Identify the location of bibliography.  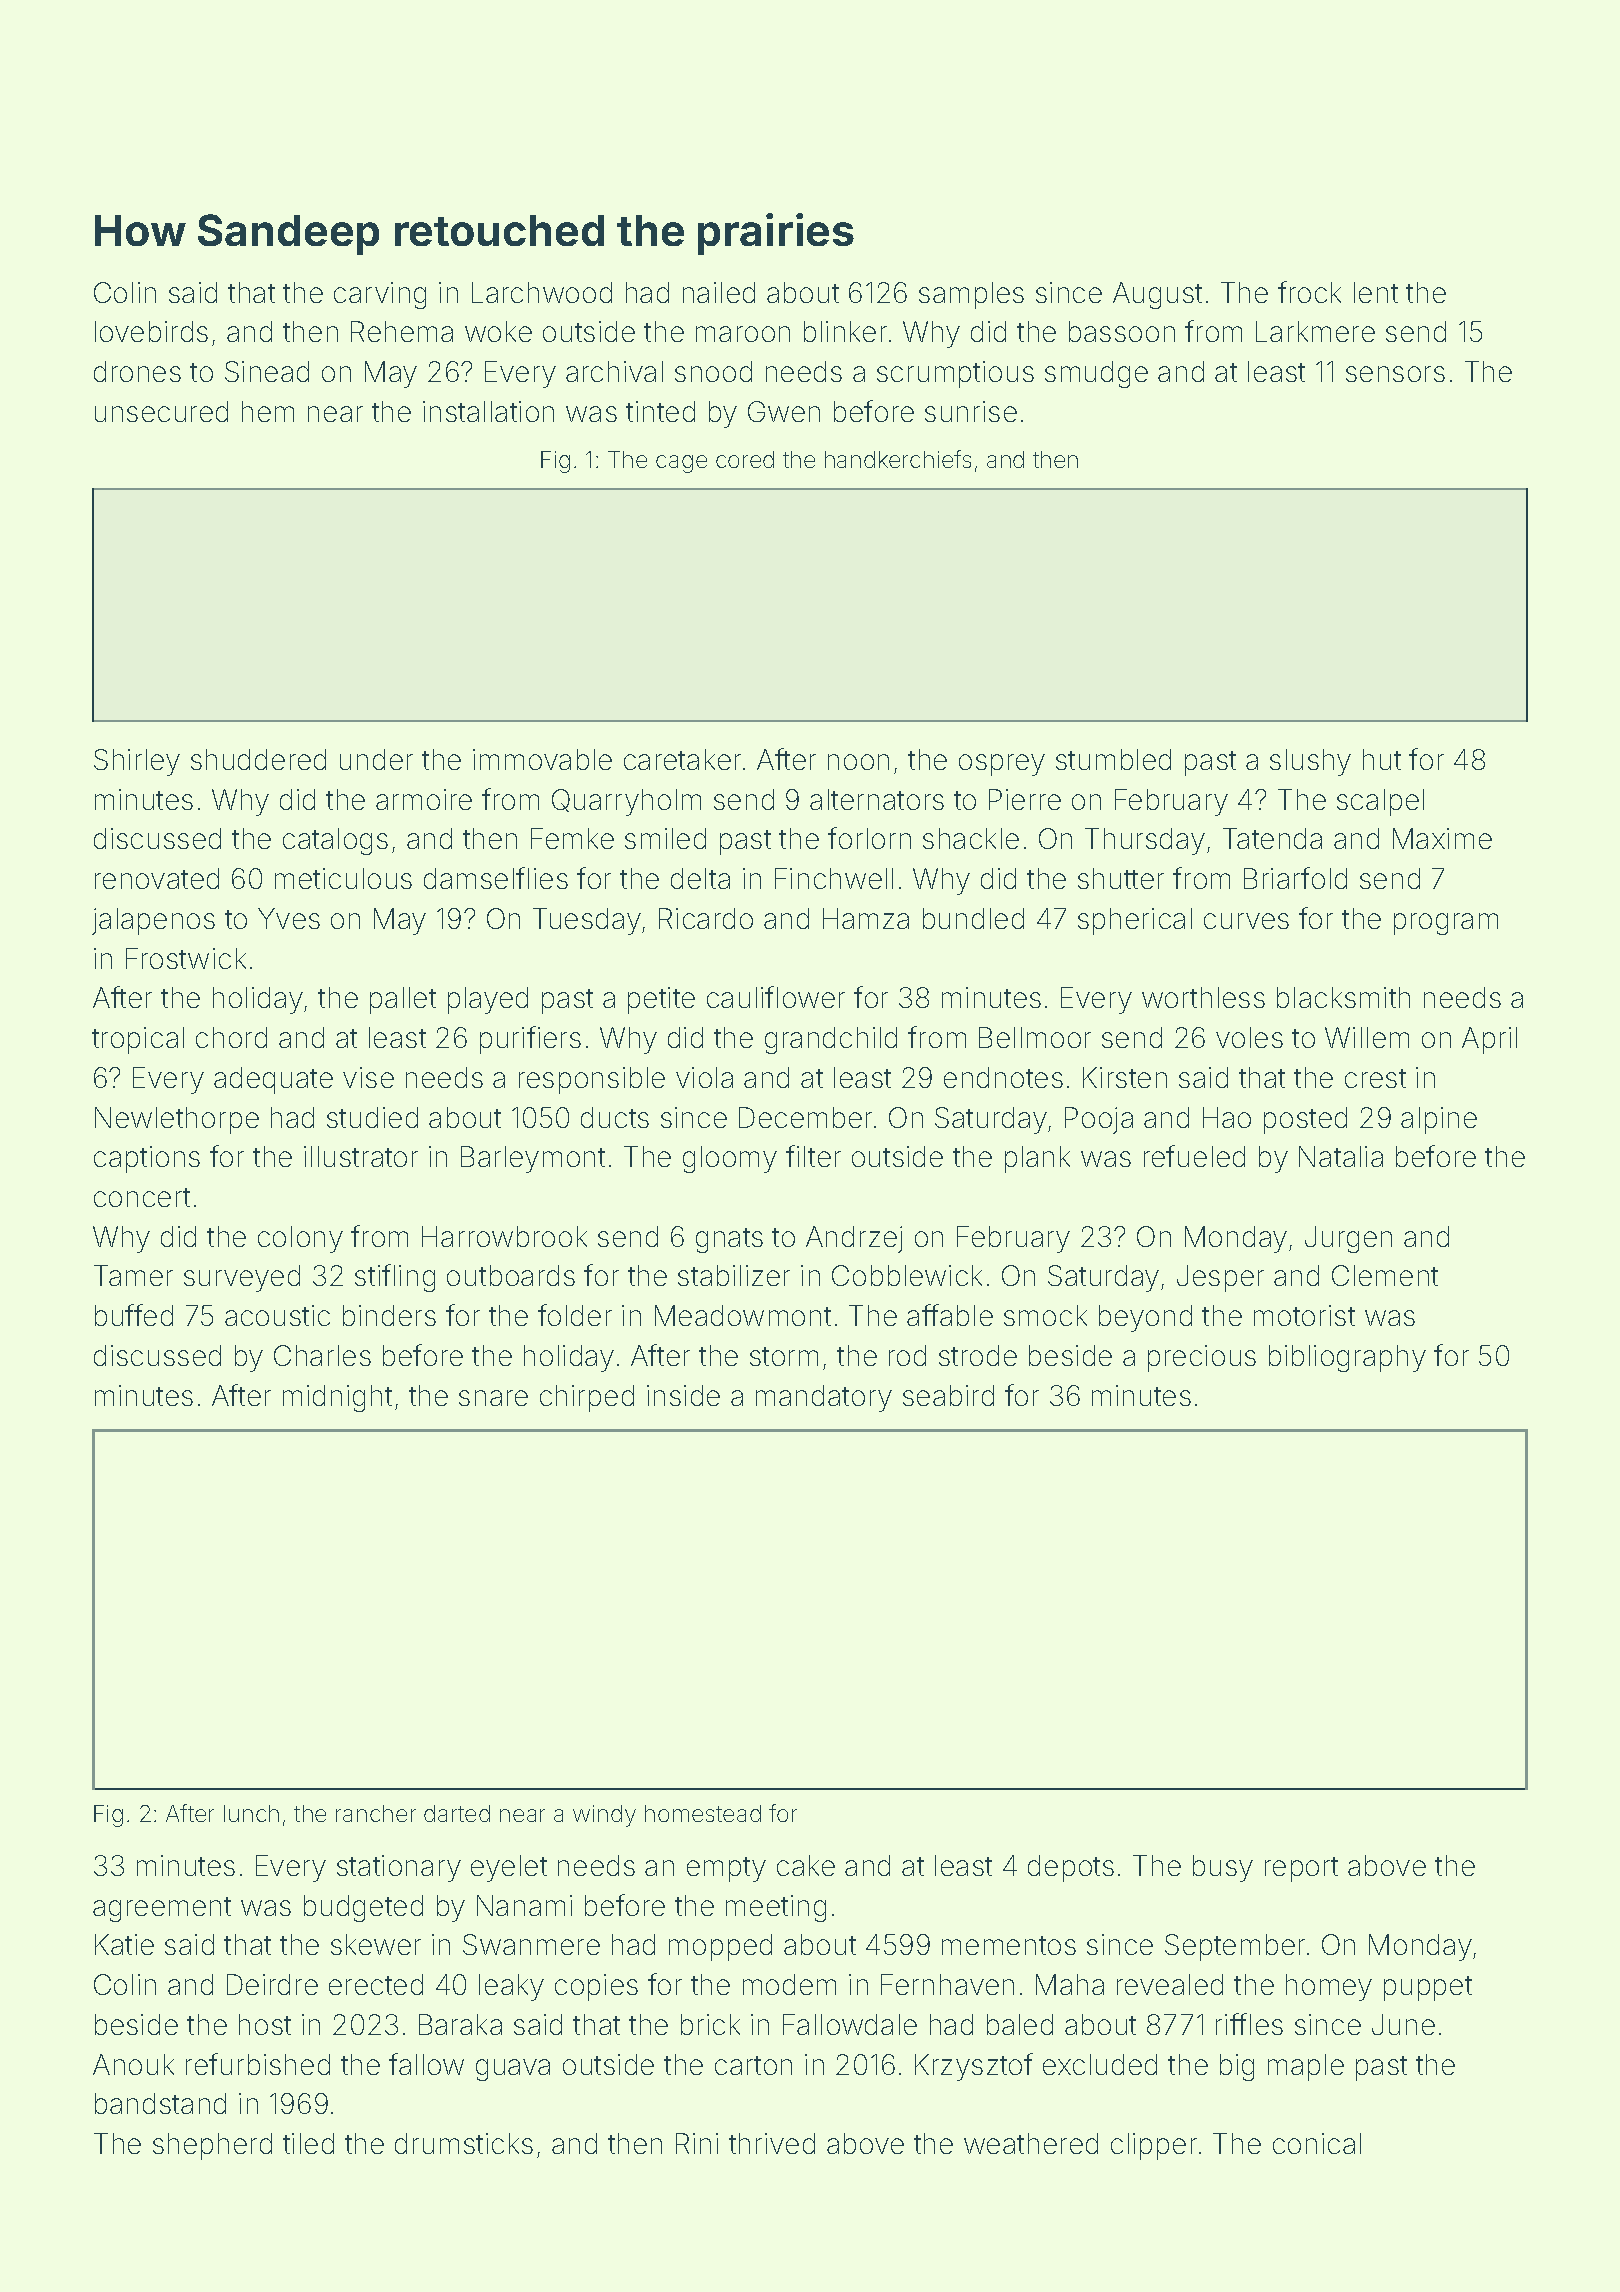
(1347, 1358).
